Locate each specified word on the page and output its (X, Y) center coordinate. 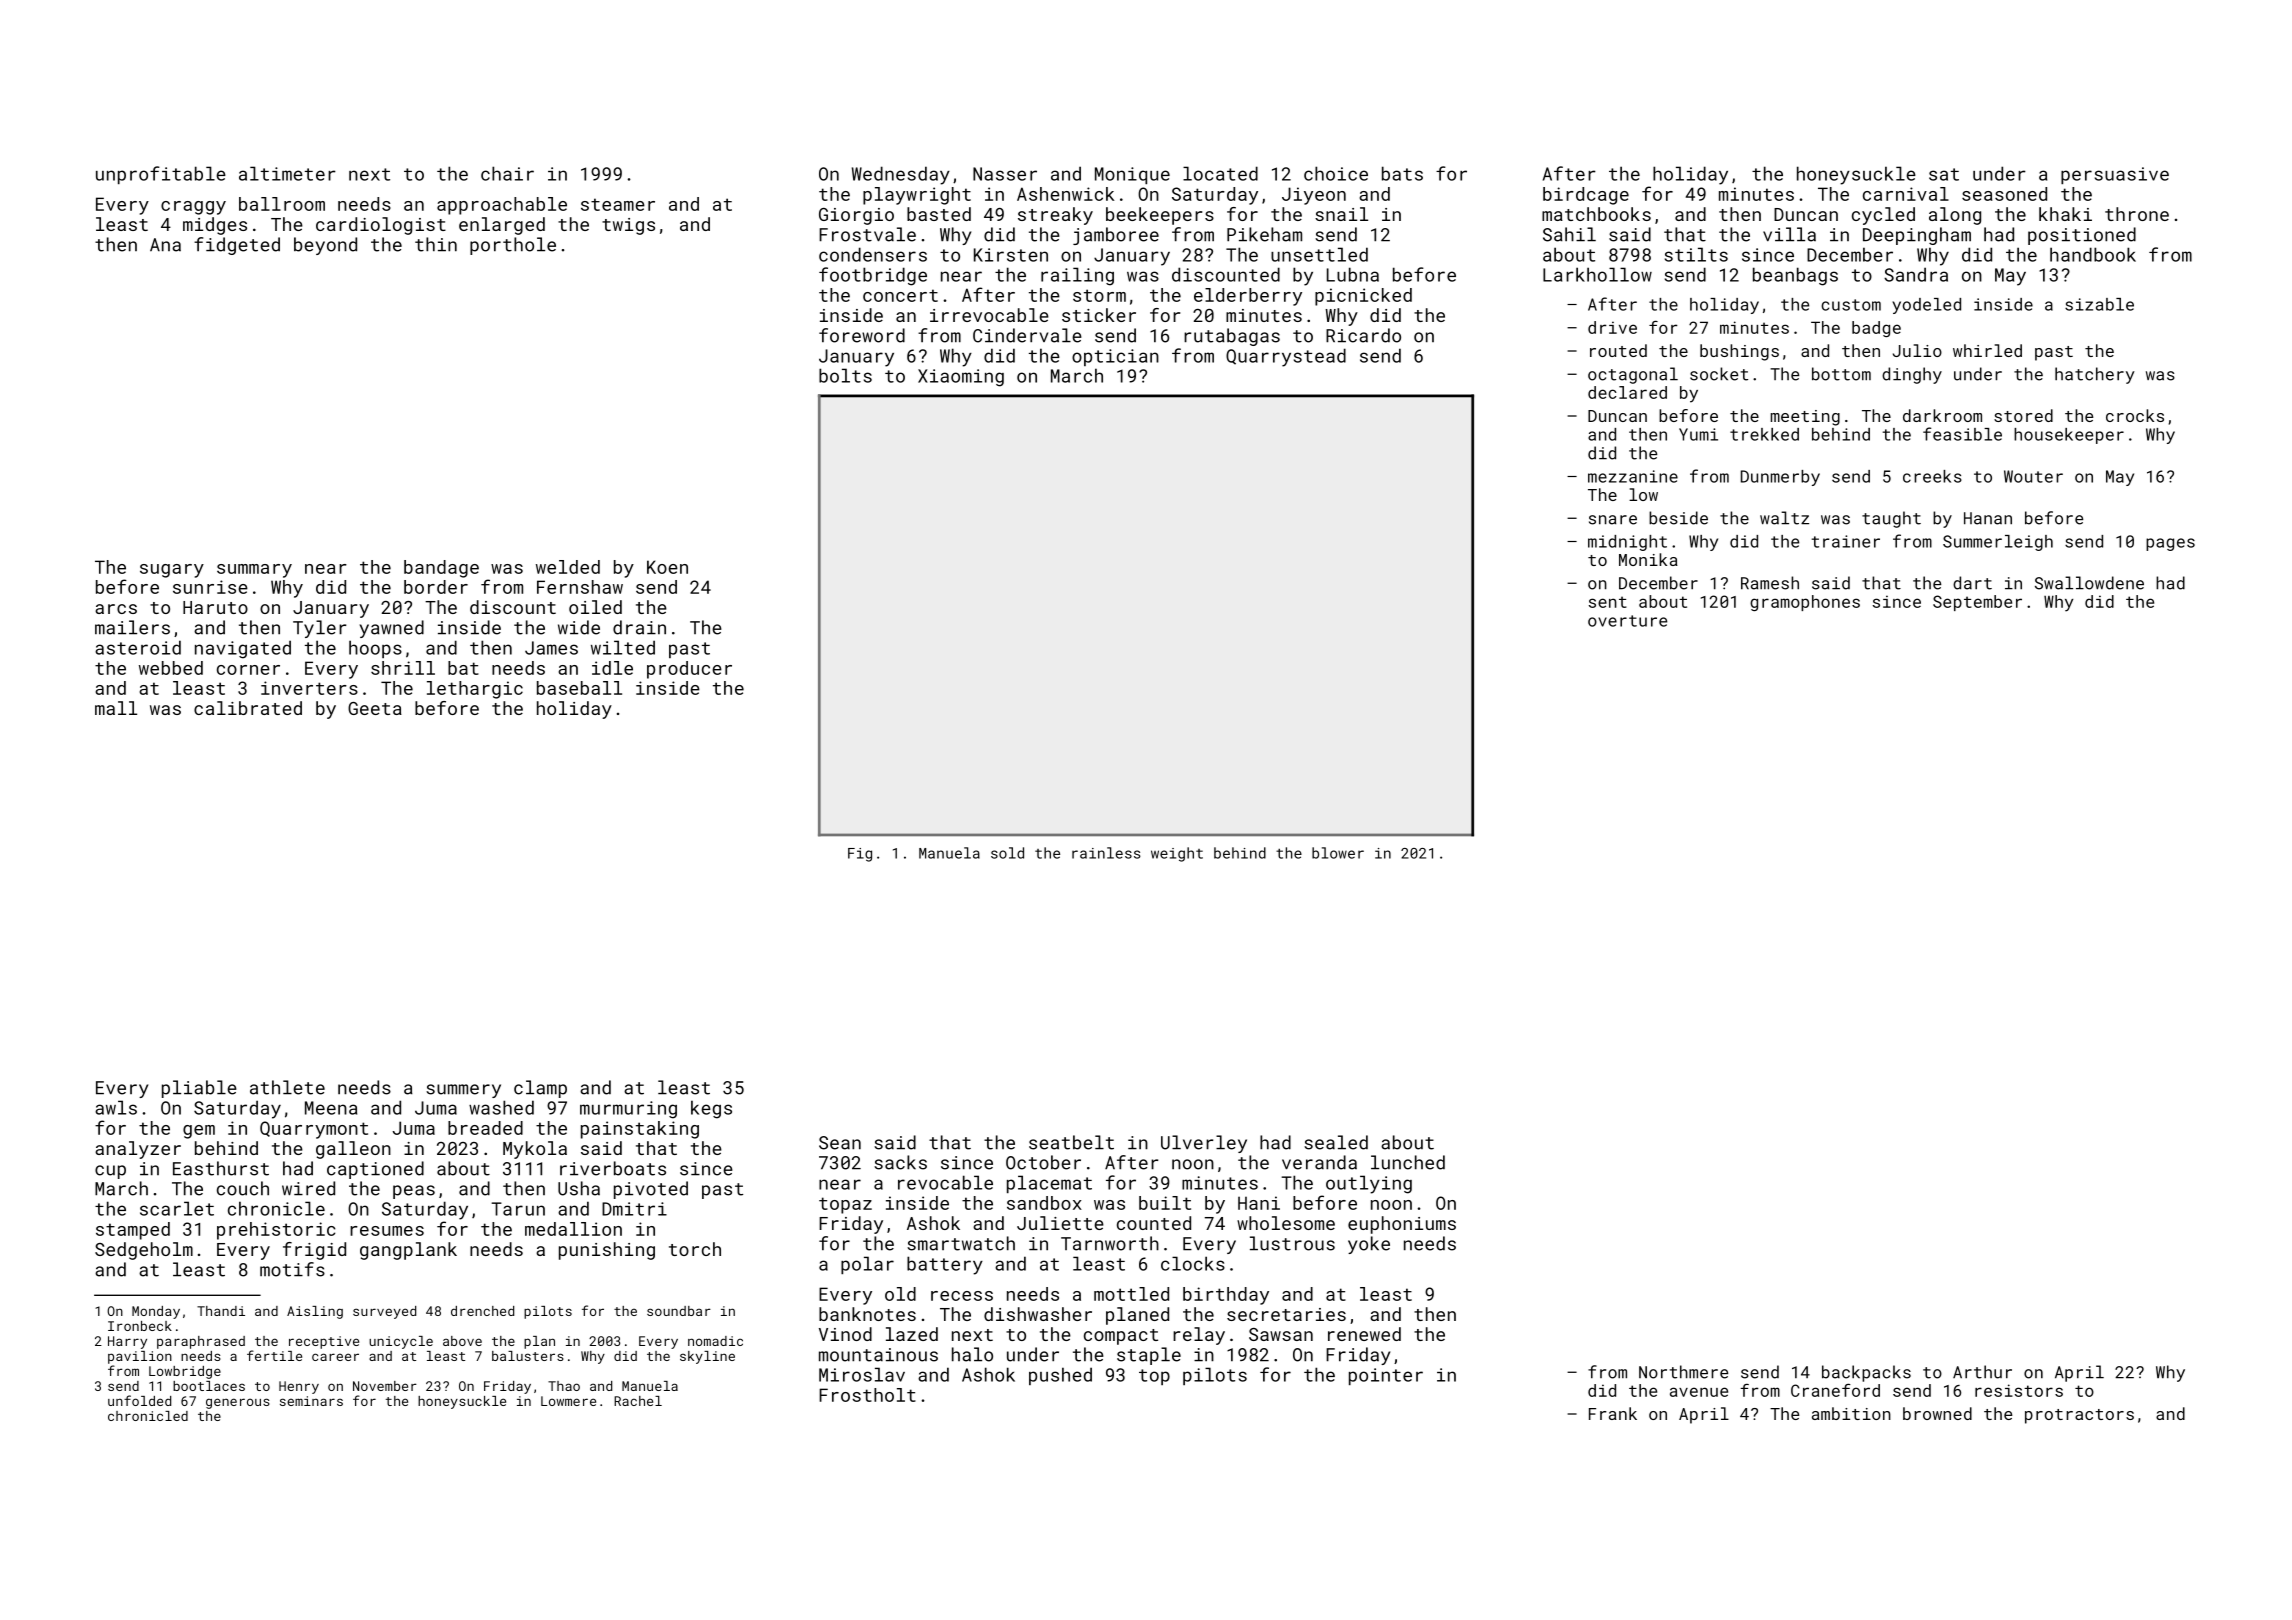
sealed (1336, 1142)
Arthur (1982, 1372)
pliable (199, 1089)
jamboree (1116, 236)
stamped (133, 1231)
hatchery (2095, 375)
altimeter (287, 173)
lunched (1408, 1162)
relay (1199, 1336)
